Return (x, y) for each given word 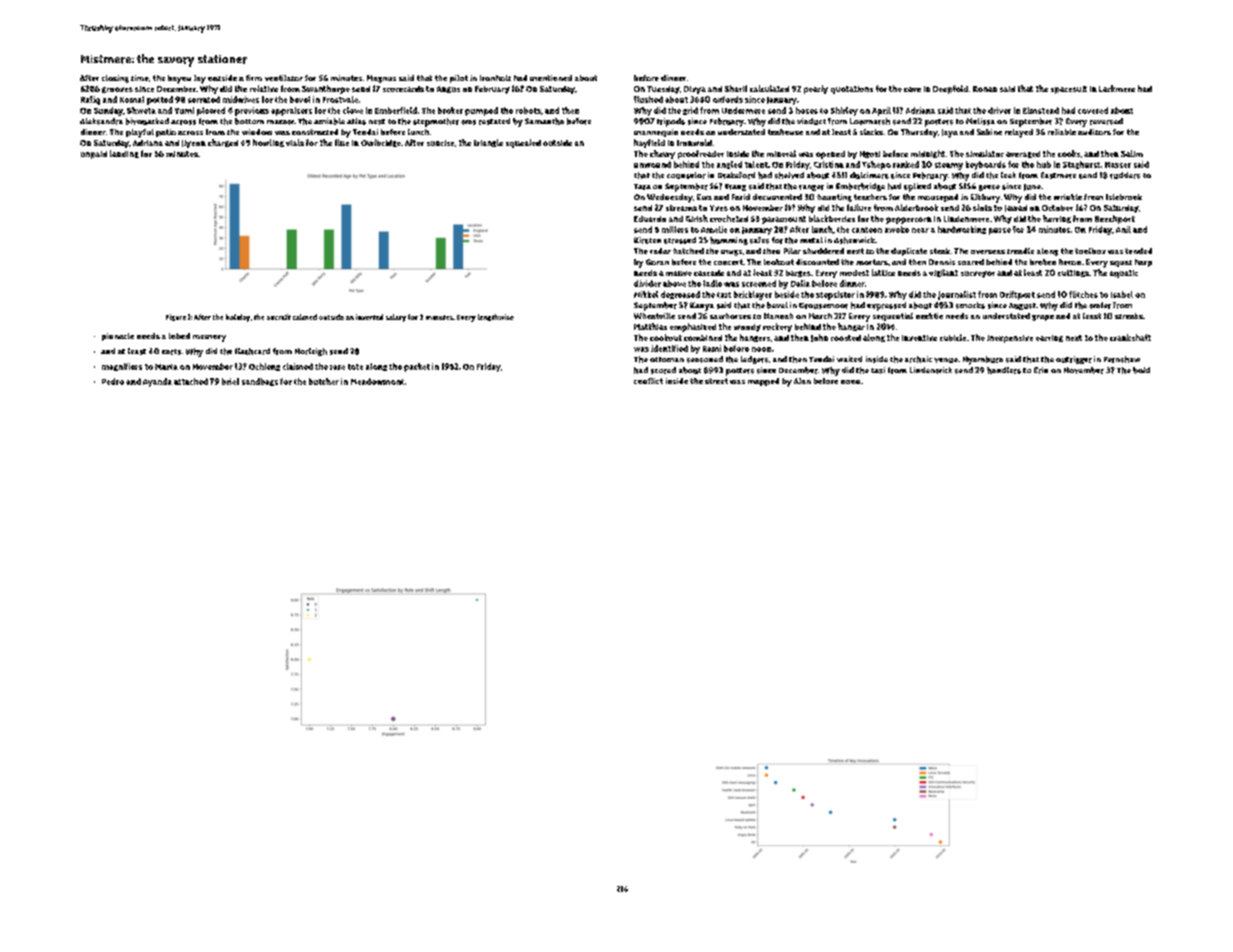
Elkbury (985, 198)
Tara (642, 187)
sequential (893, 317)
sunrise (440, 143)
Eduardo (650, 219)
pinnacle (118, 337)
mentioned (551, 78)
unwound (652, 164)
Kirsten (647, 240)
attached (191, 381)
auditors (1094, 132)
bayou (179, 79)
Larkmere (1117, 88)
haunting (834, 198)
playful (140, 133)
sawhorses (730, 316)
